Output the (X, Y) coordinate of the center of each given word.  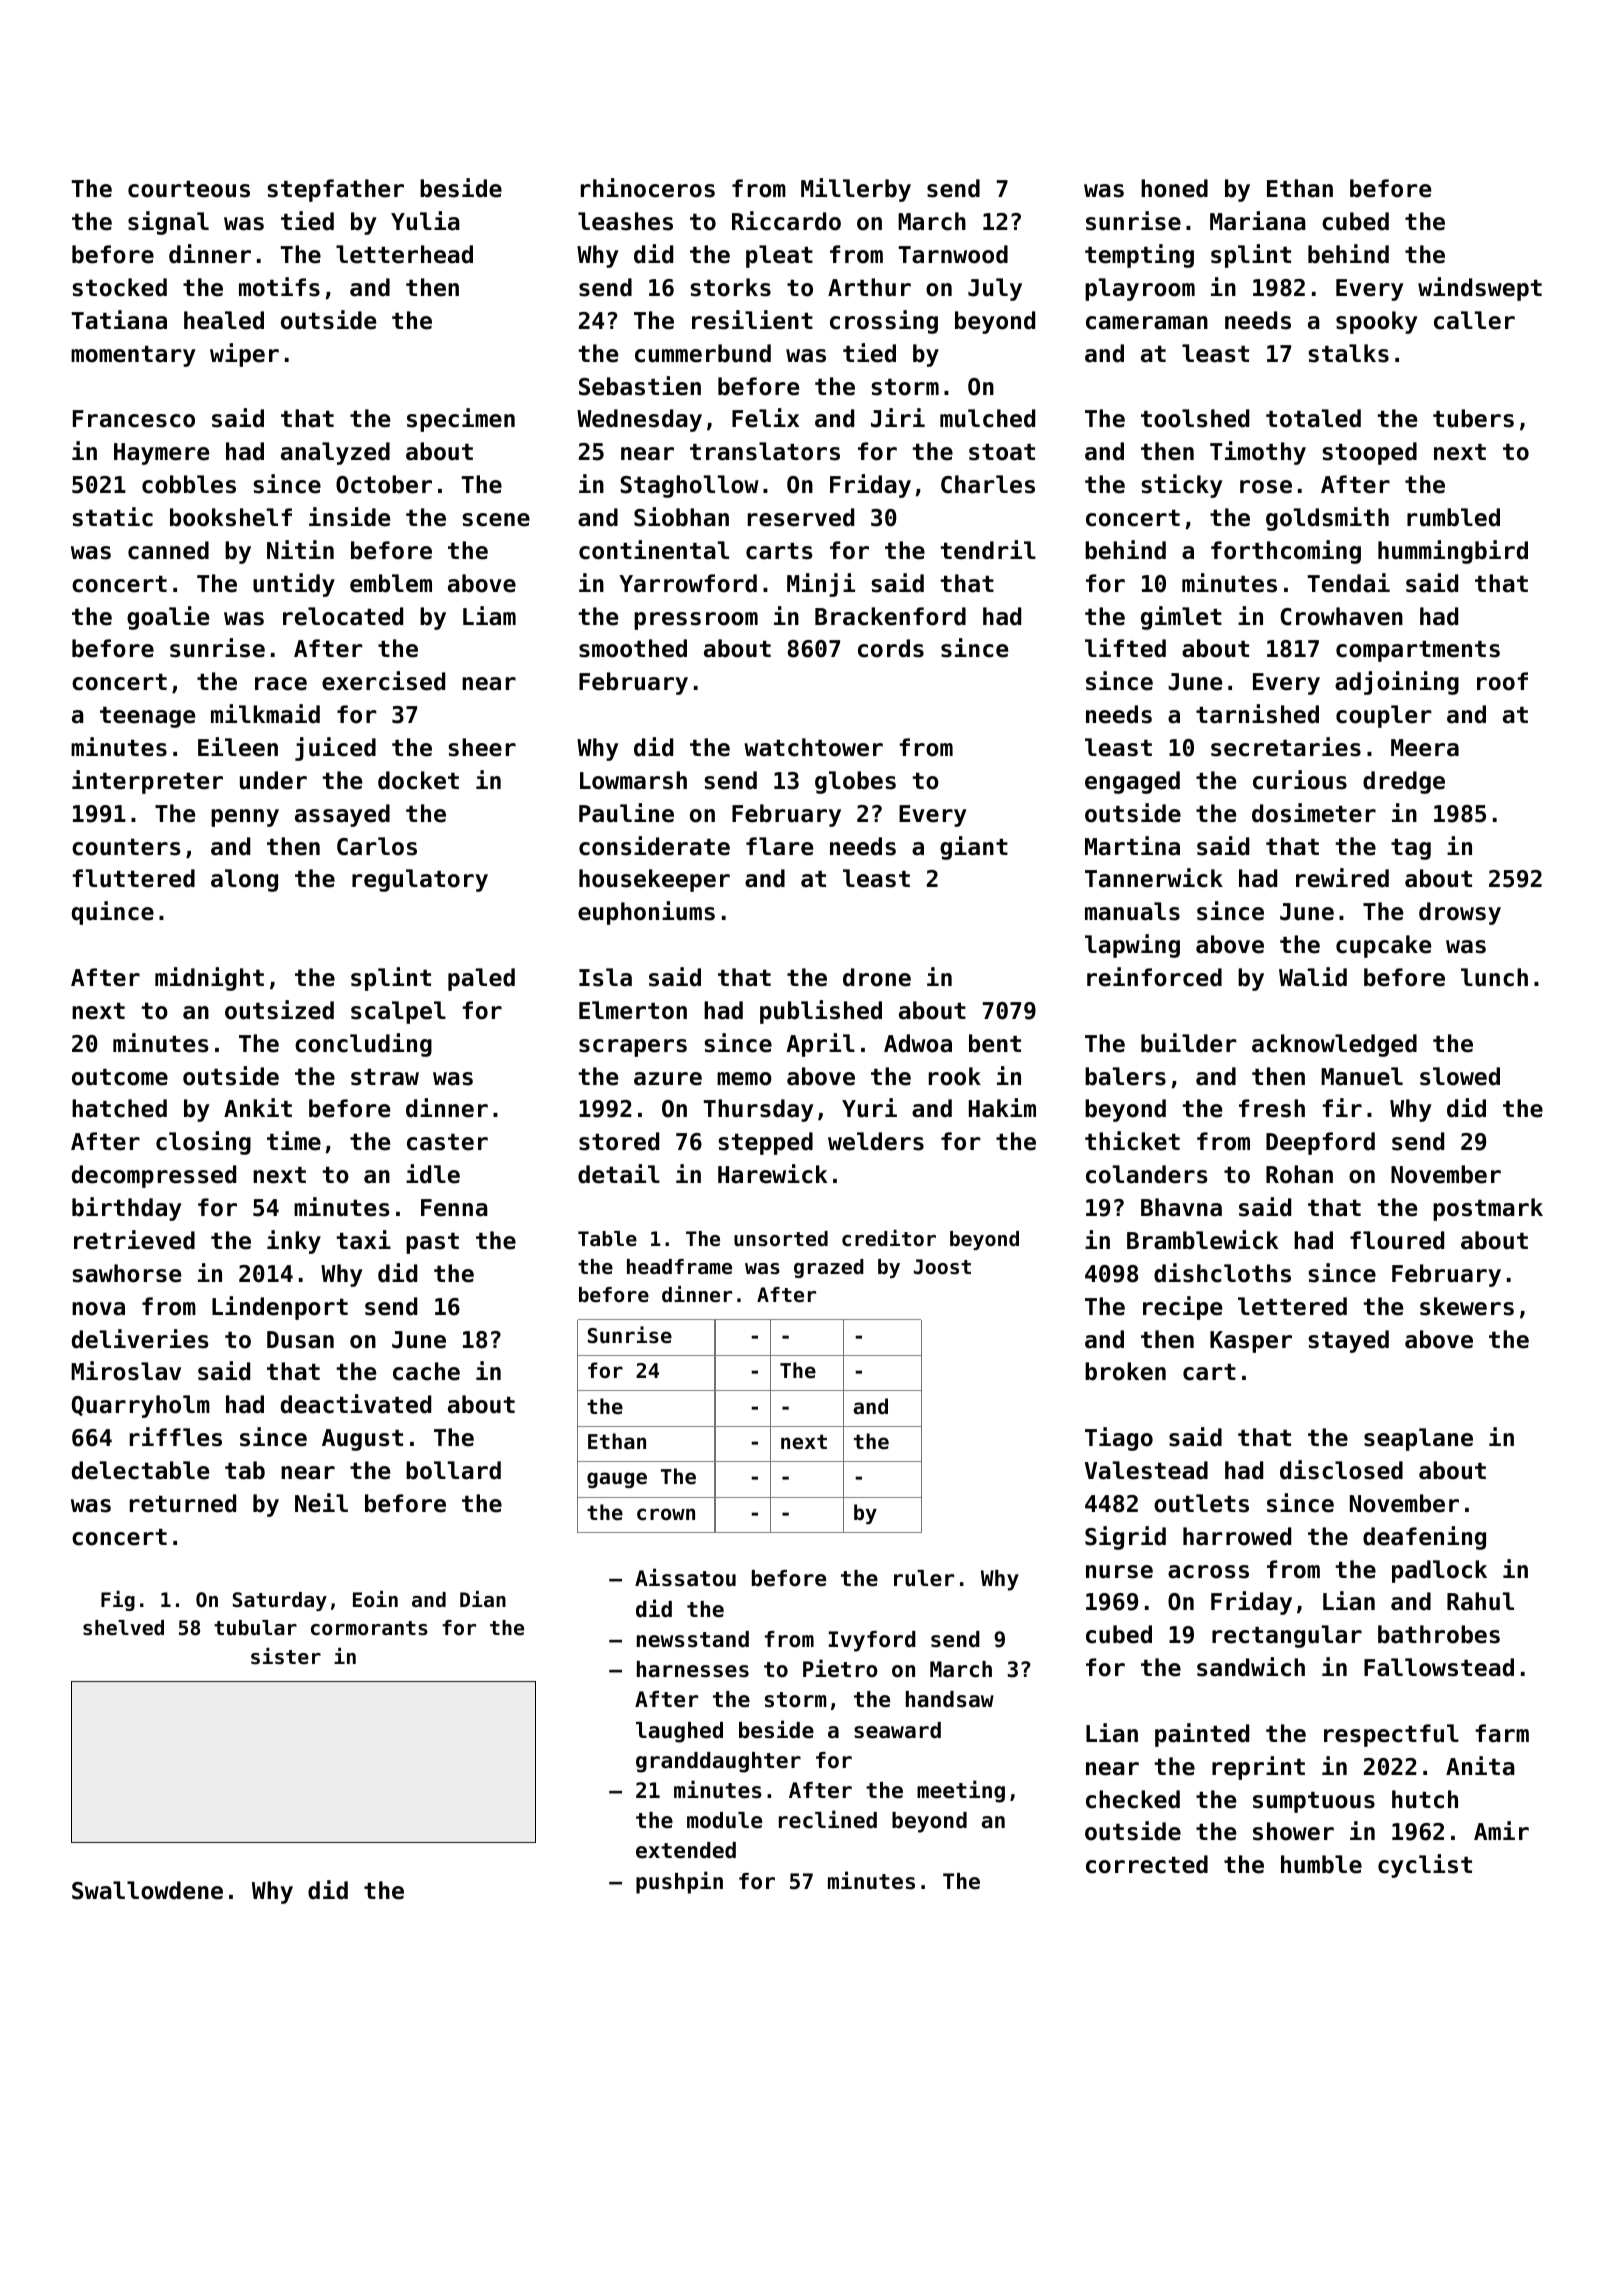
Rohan (1299, 1174)
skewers (1467, 1306)
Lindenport (280, 1308)
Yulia (425, 221)
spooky (1377, 322)
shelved (123, 1628)
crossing (884, 322)
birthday (127, 1209)
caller (1474, 320)
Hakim (1002, 1108)
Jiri (898, 418)
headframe (679, 1267)
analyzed (335, 453)
